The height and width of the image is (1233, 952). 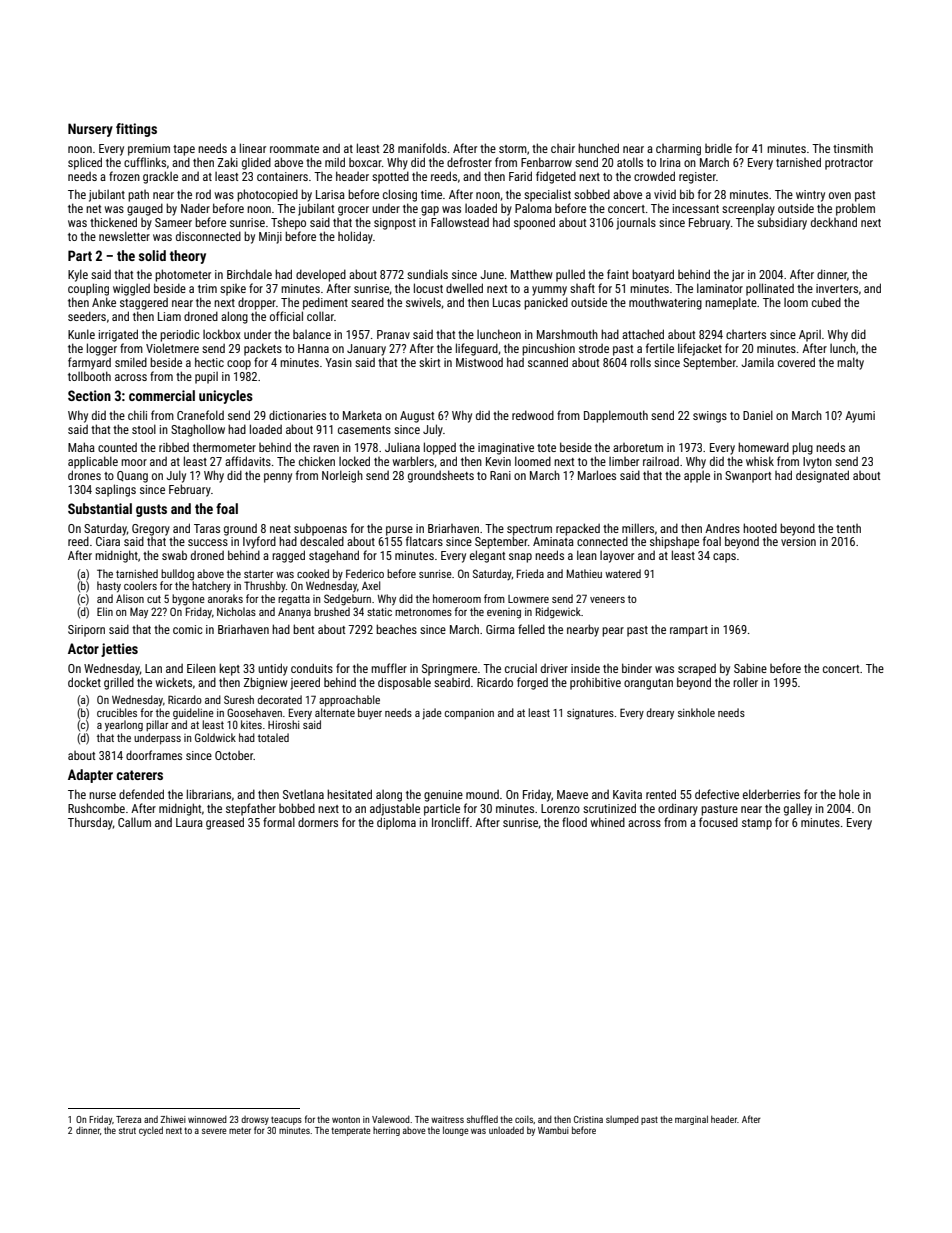 I want to click on problem, so click(x=855, y=209).
